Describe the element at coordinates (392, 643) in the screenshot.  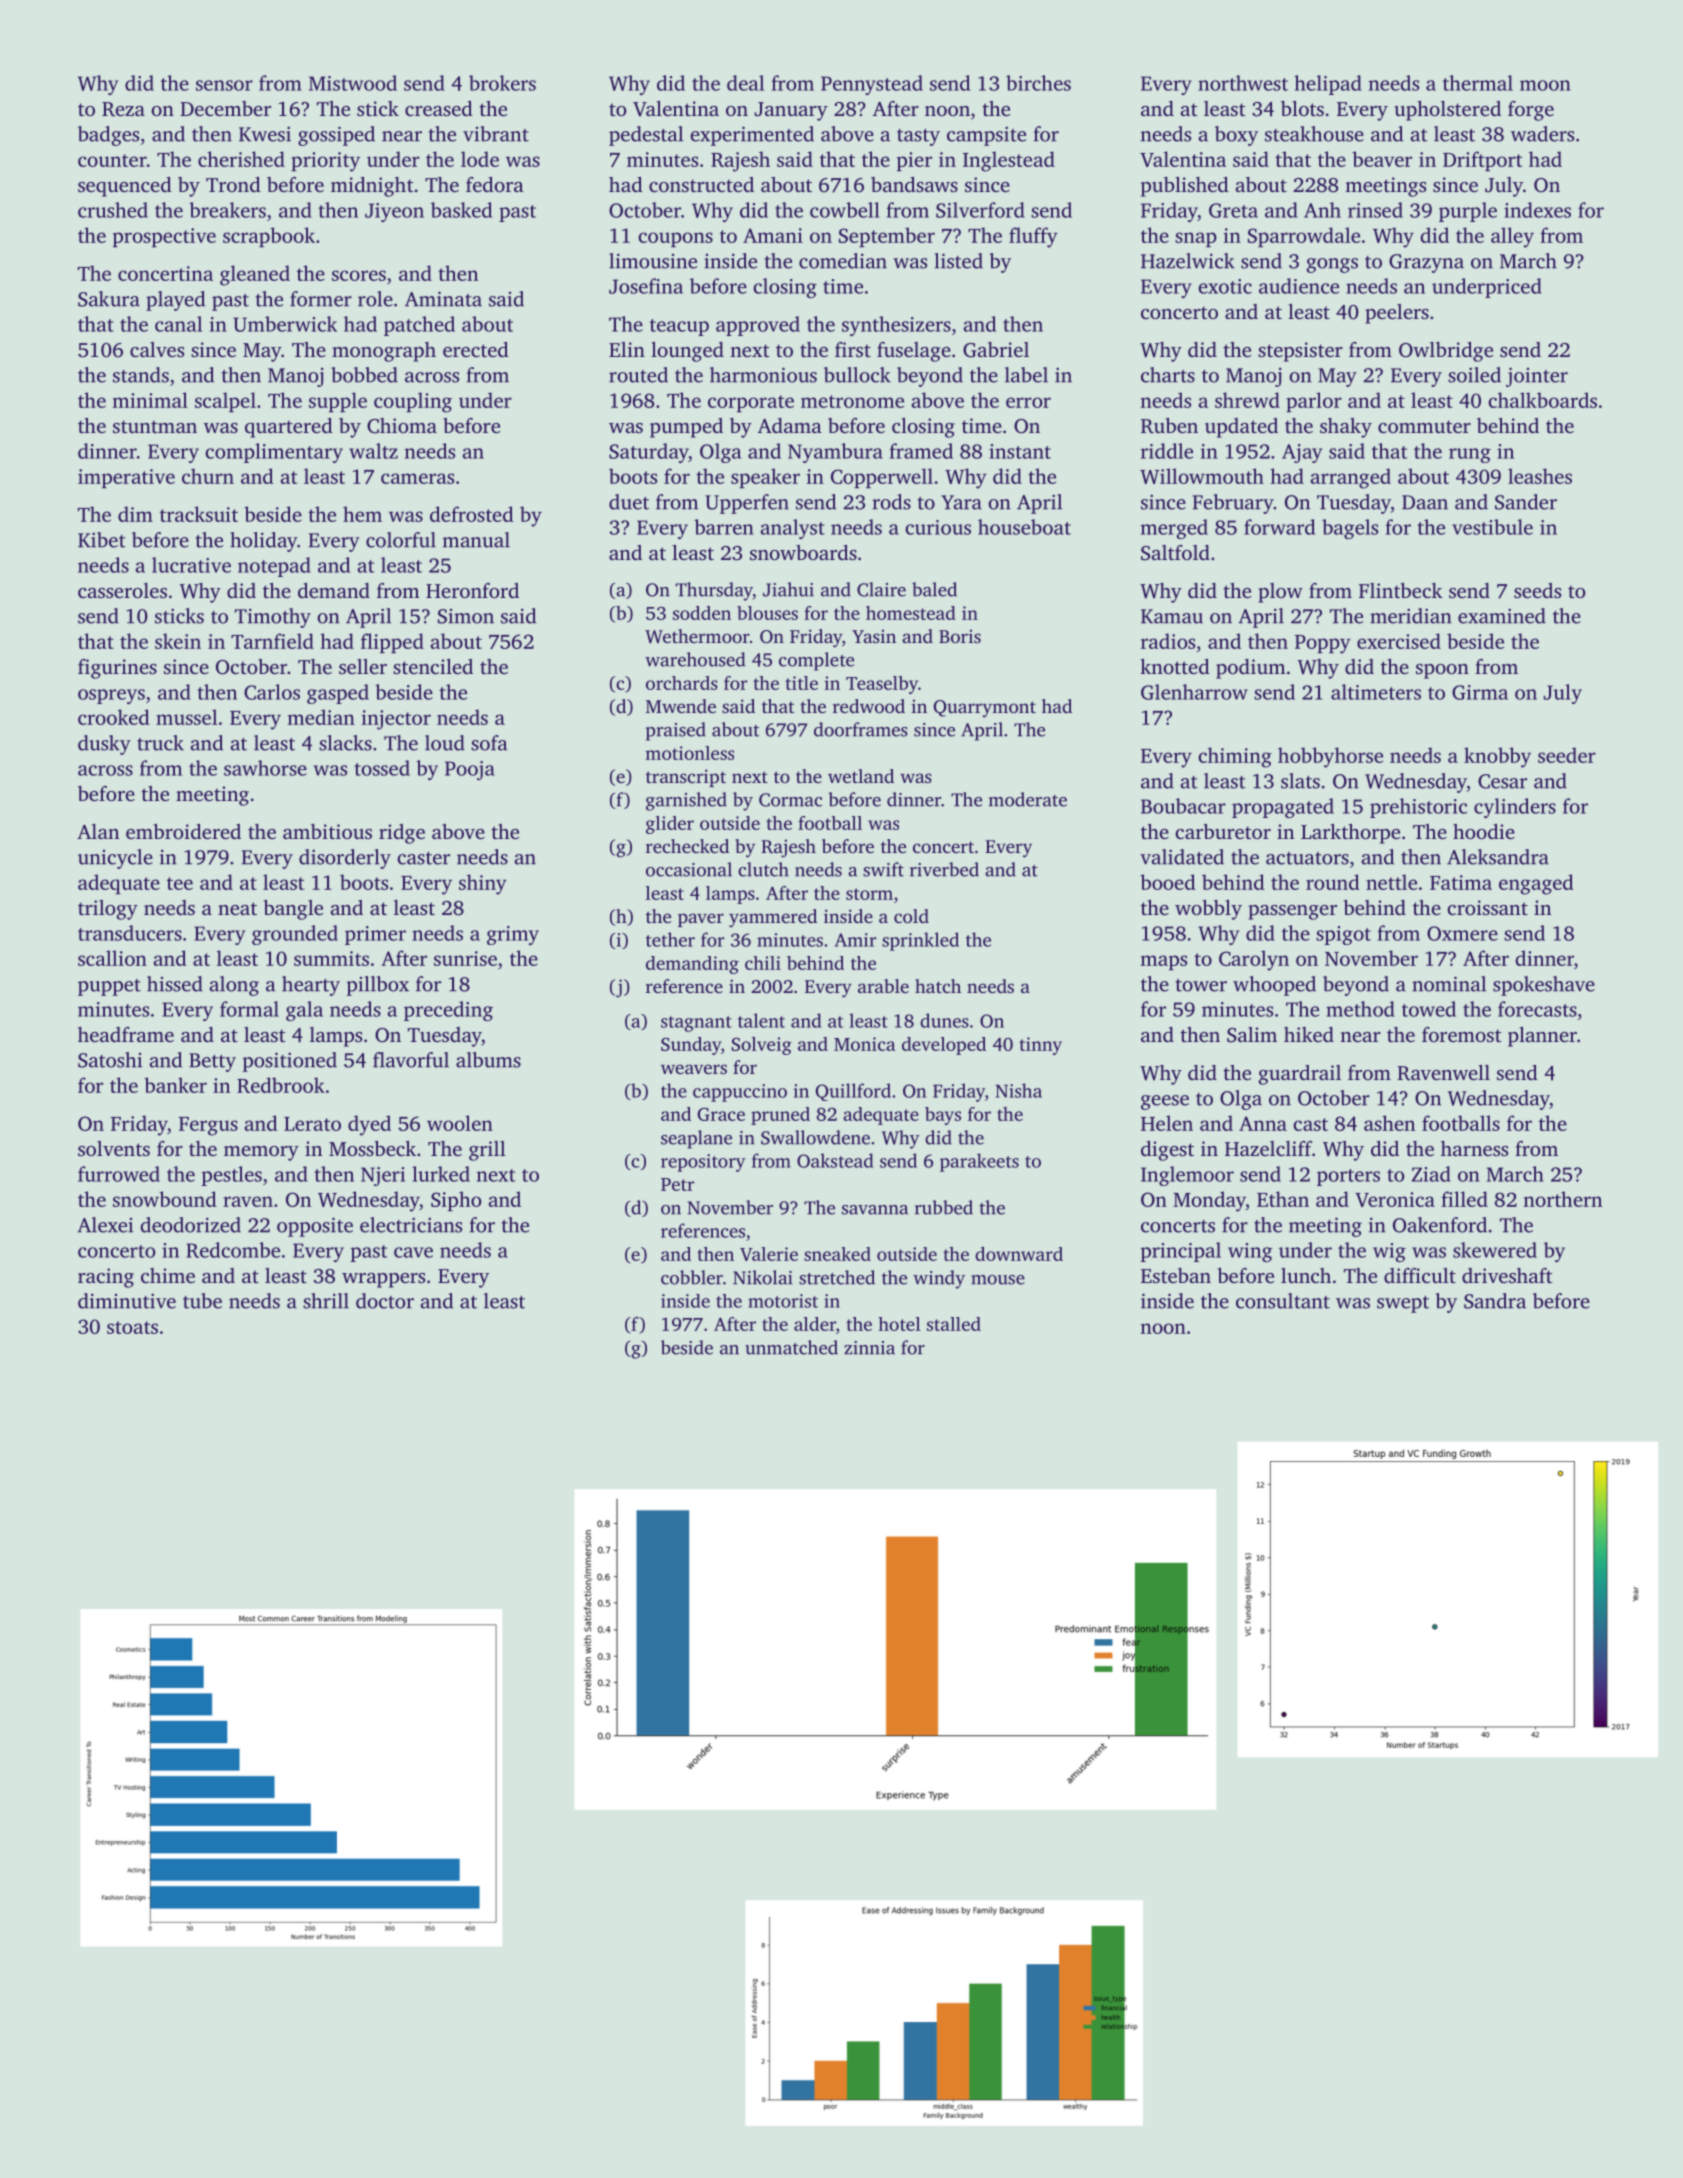
I see `flipped` at that location.
